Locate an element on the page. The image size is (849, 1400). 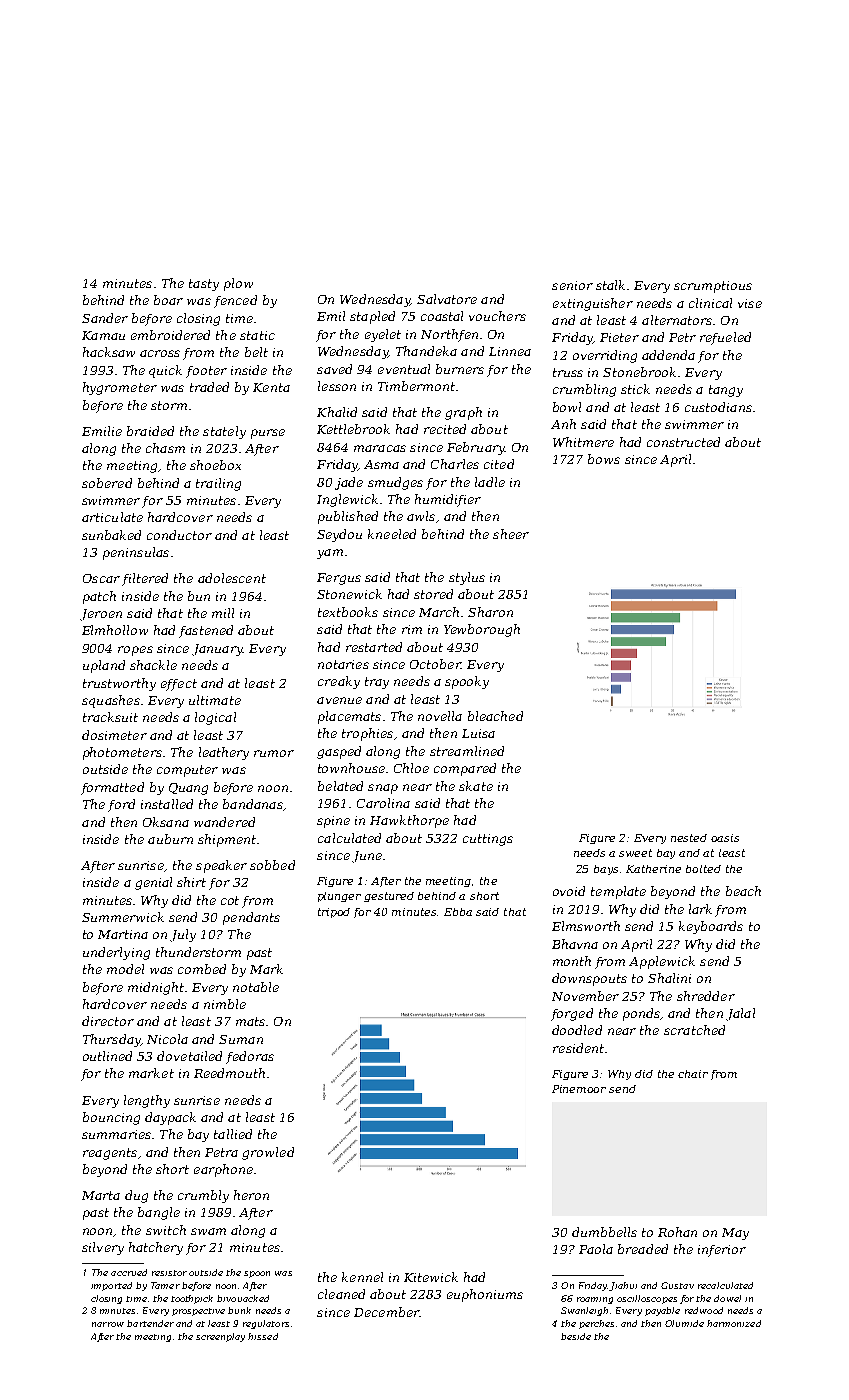
Kitewick is located at coordinates (431, 1277).
